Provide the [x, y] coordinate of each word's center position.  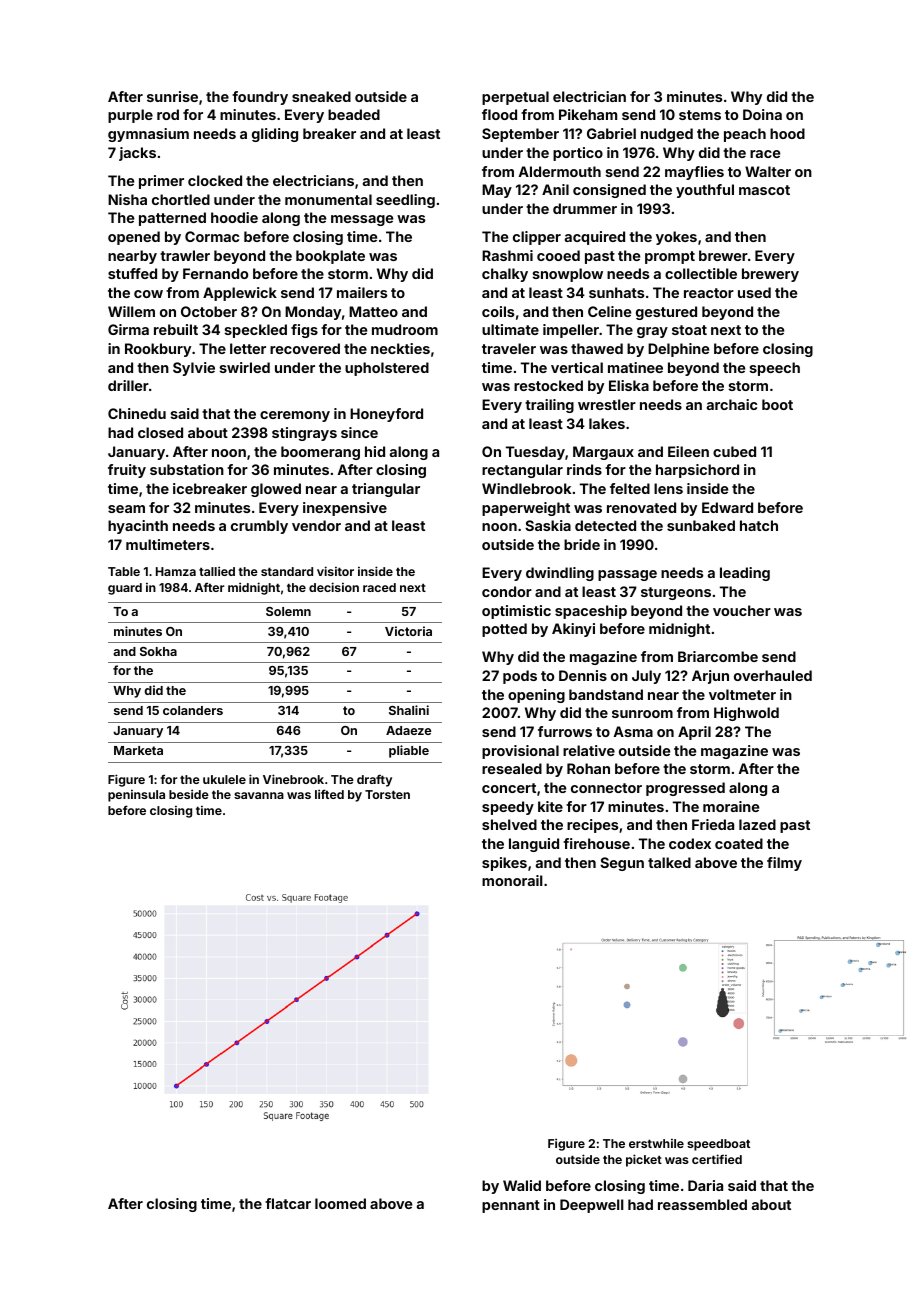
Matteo [373, 311]
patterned [172, 219]
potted [504, 630]
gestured [666, 313]
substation [187, 469]
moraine [731, 806]
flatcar [288, 1203]
